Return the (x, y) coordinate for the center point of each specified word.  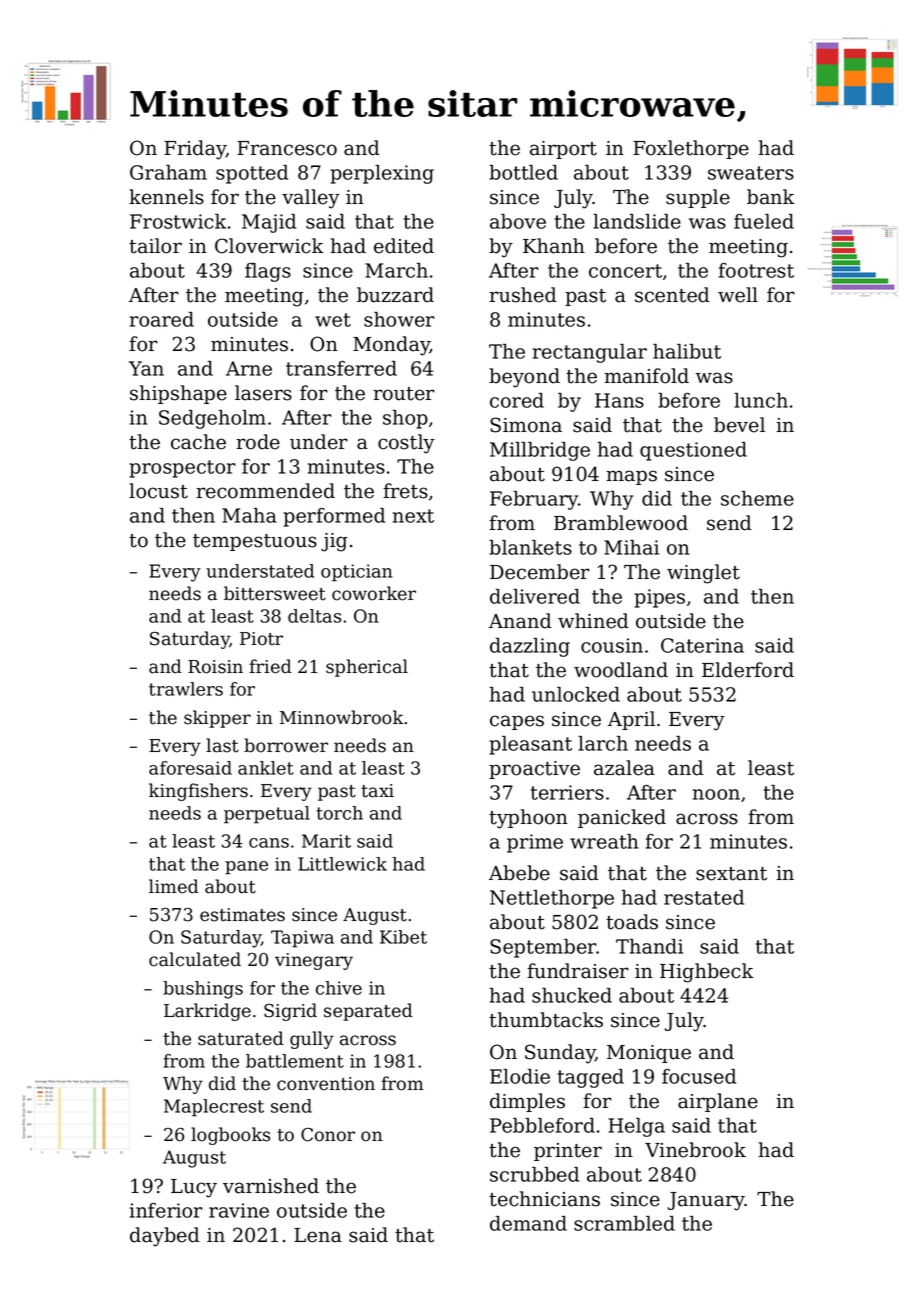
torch (339, 813)
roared (162, 319)
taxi (377, 791)
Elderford (748, 670)
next (413, 516)
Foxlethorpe (691, 149)
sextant (731, 874)
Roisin (215, 667)
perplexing (382, 174)
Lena (318, 1235)
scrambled (624, 1223)
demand (528, 1223)
